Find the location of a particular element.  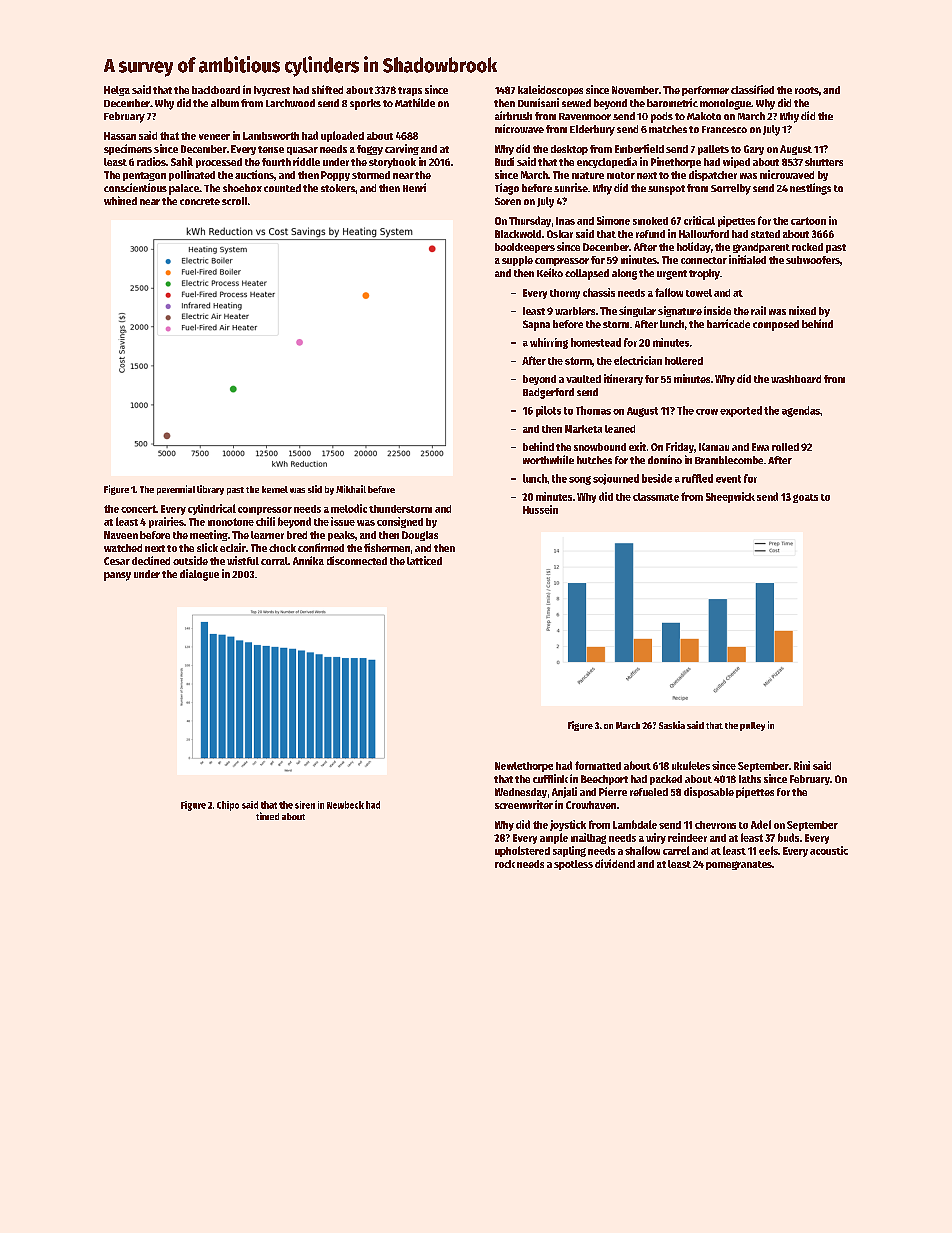

classmate is located at coordinates (656, 497).
